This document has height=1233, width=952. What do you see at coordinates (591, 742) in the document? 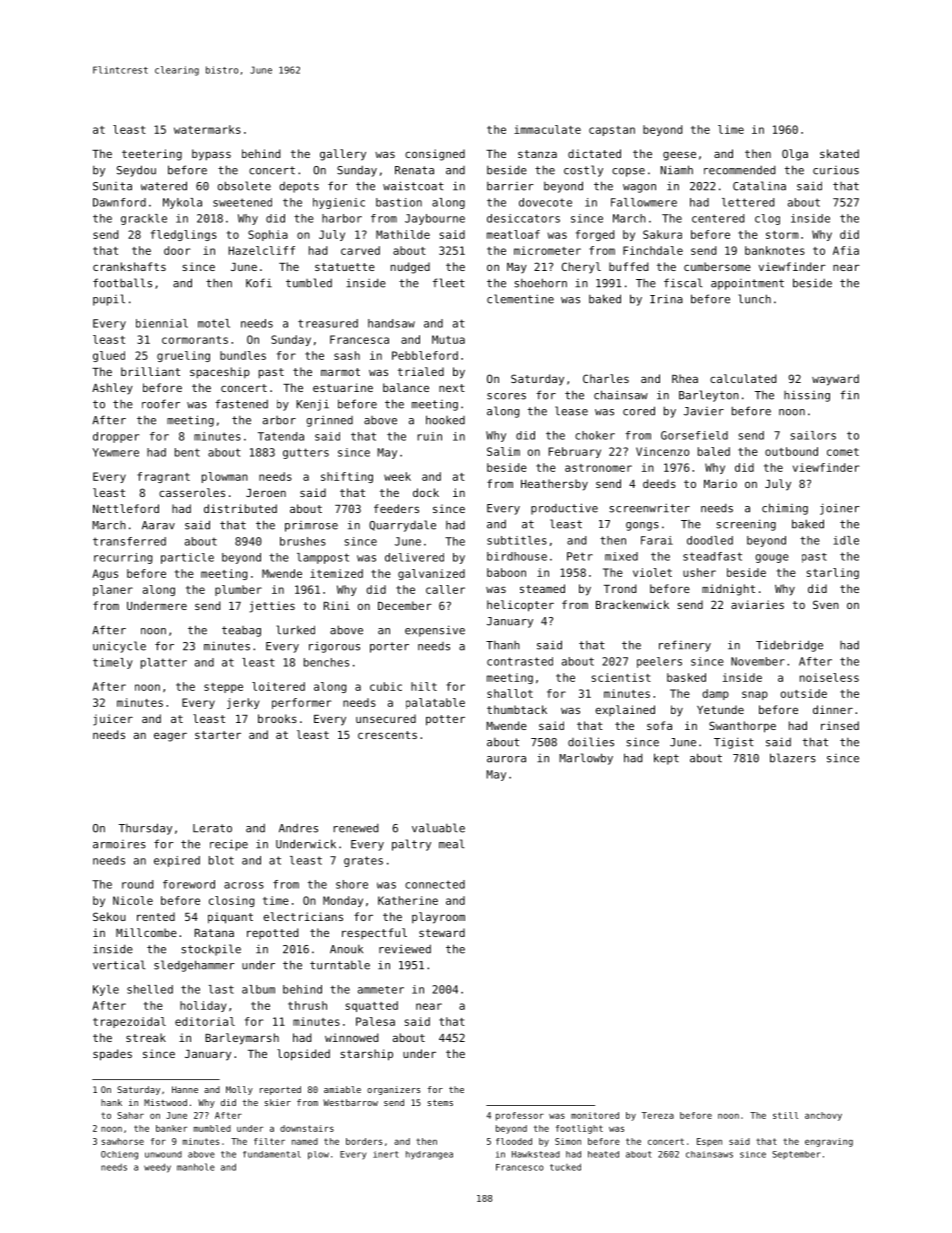
I see `doilies` at bounding box center [591, 742].
